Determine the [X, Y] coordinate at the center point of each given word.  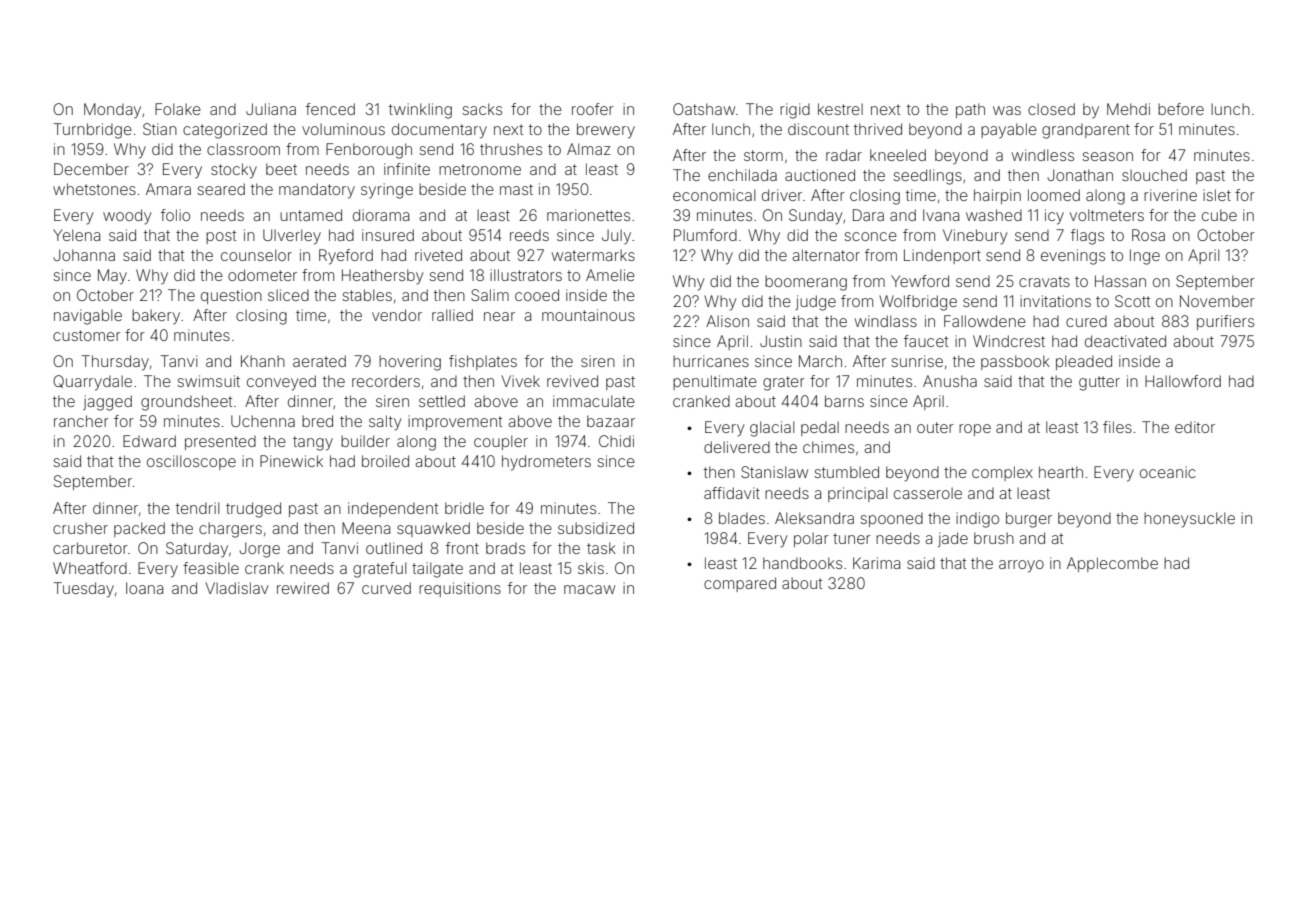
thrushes [511, 149]
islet [1217, 195]
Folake [178, 109]
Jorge [259, 550]
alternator [826, 255]
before [1181, 109]
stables [367, 295]
